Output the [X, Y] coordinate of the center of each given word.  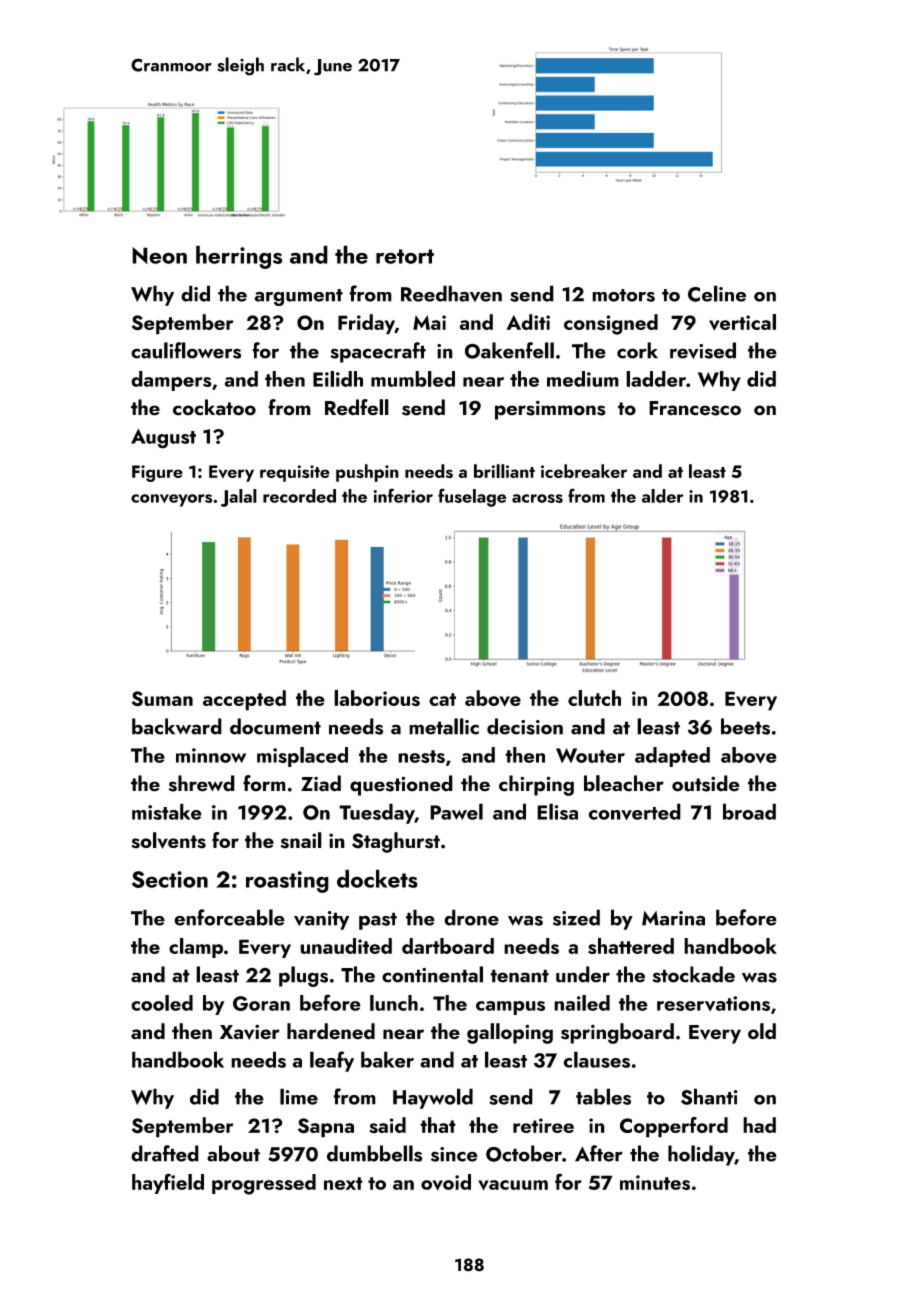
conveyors [171, 500]
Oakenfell [509, 350]
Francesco [695, 408]
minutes [655, 1182]
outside [706, 783]
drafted [165, 1153]
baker [387, 1059]
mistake [167, 811]
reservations [713, 1003]
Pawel [456, 811]
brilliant [504, 471]
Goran [261, 1003]
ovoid [446, 1182]
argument [298, 297]
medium [583, 379]
